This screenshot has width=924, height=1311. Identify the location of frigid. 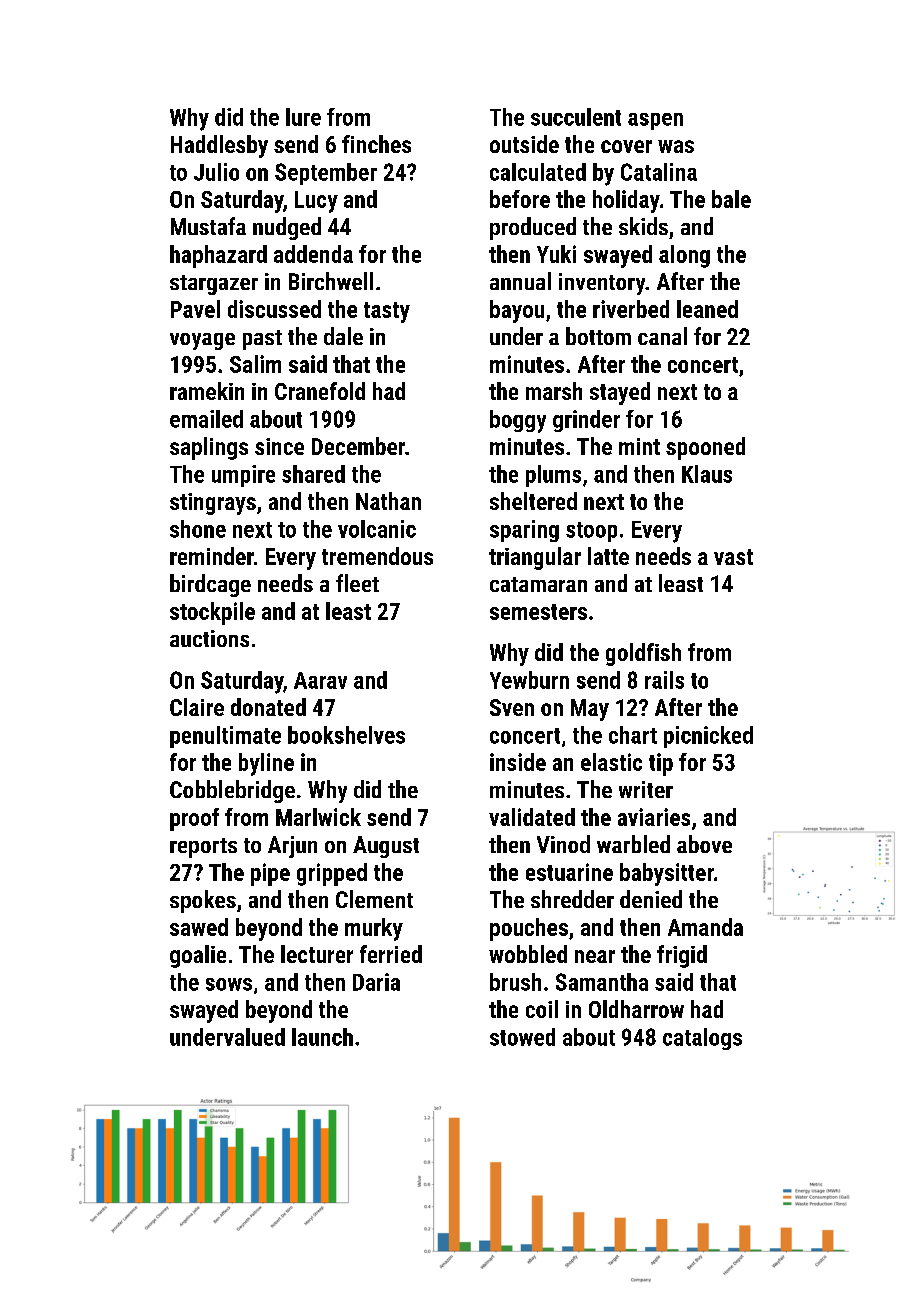
(682, 956).
